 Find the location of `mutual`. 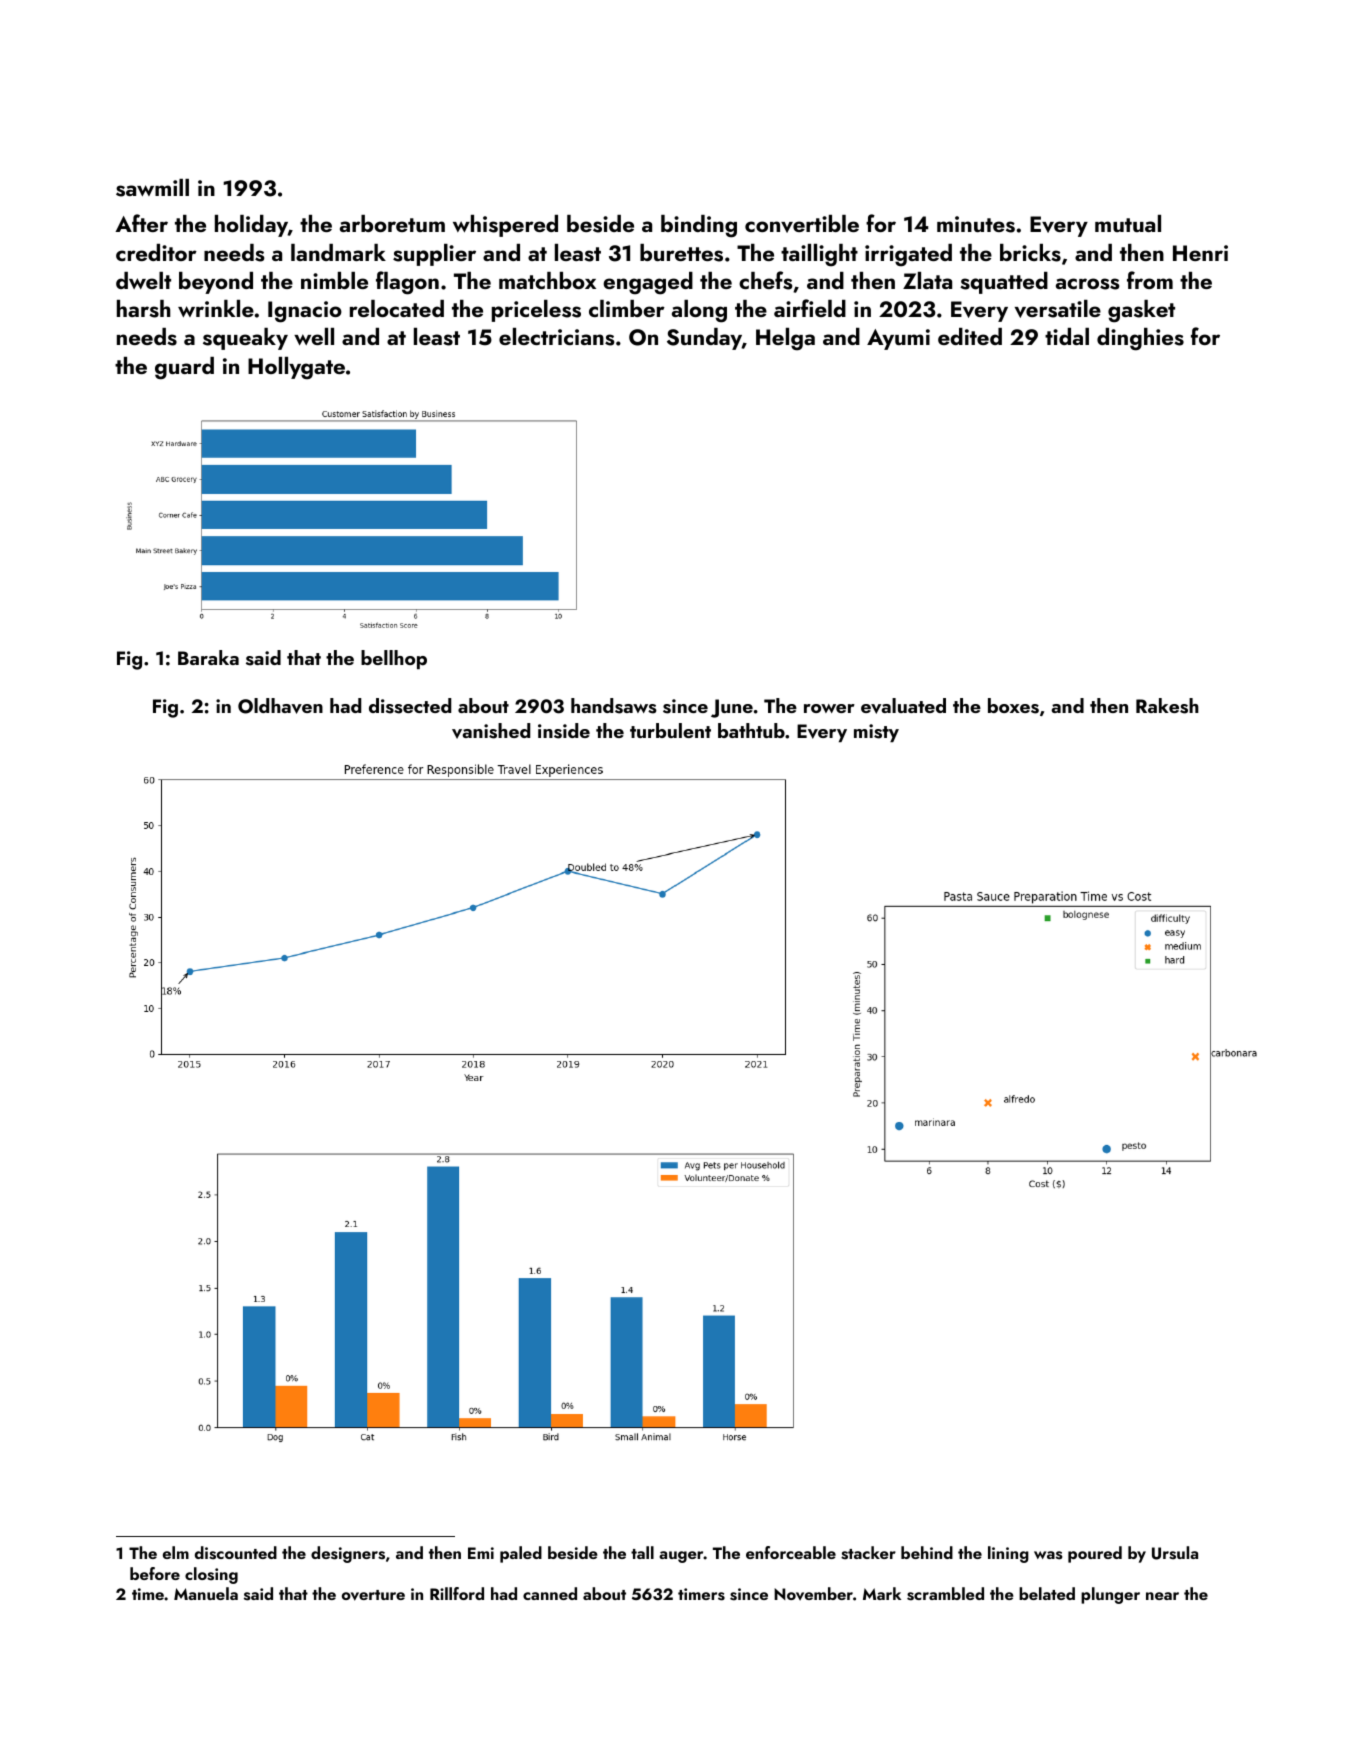

mutual is located at coordinates (1128, 223).
